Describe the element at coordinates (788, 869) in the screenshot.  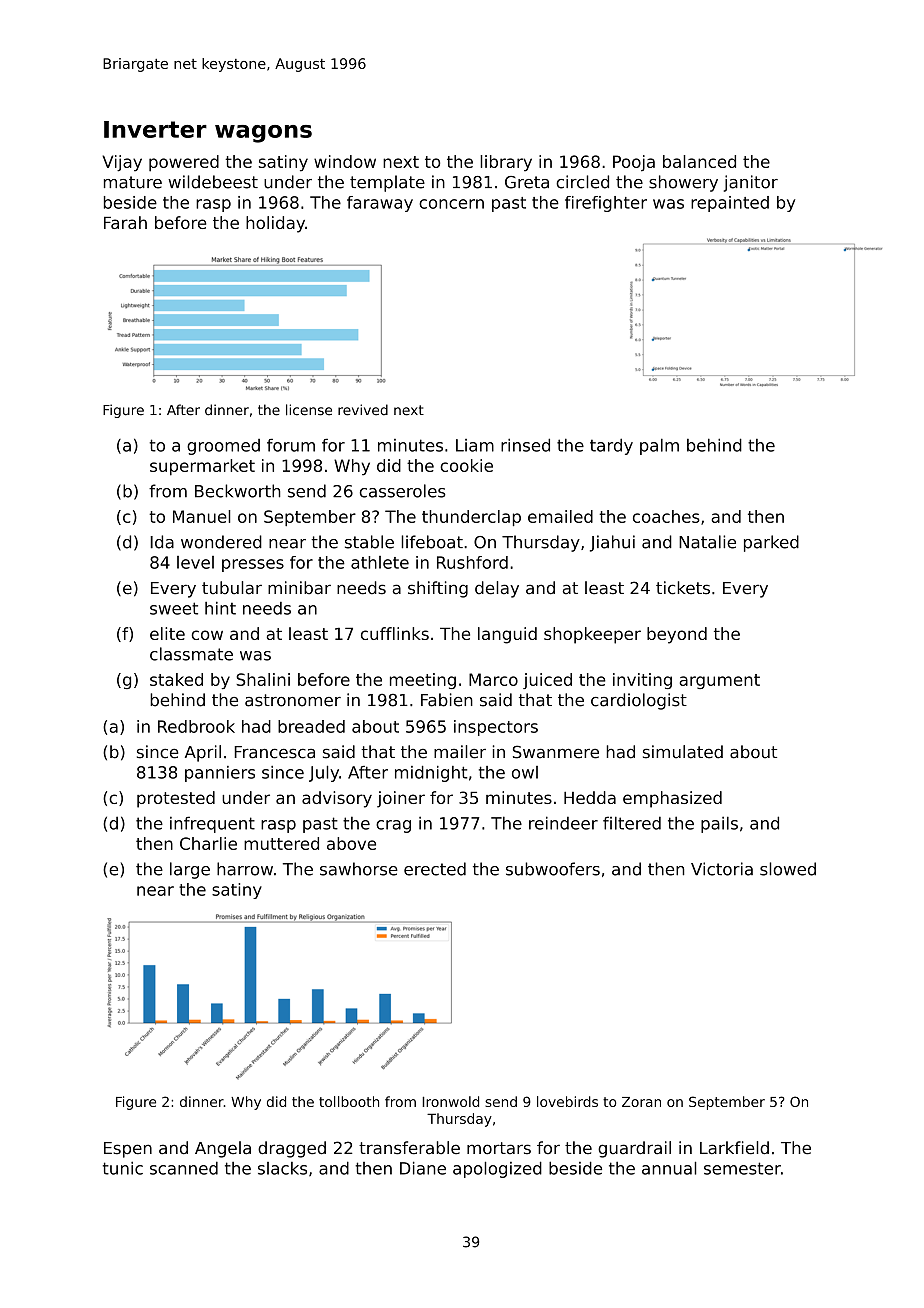
I see `slowed` at that location.
